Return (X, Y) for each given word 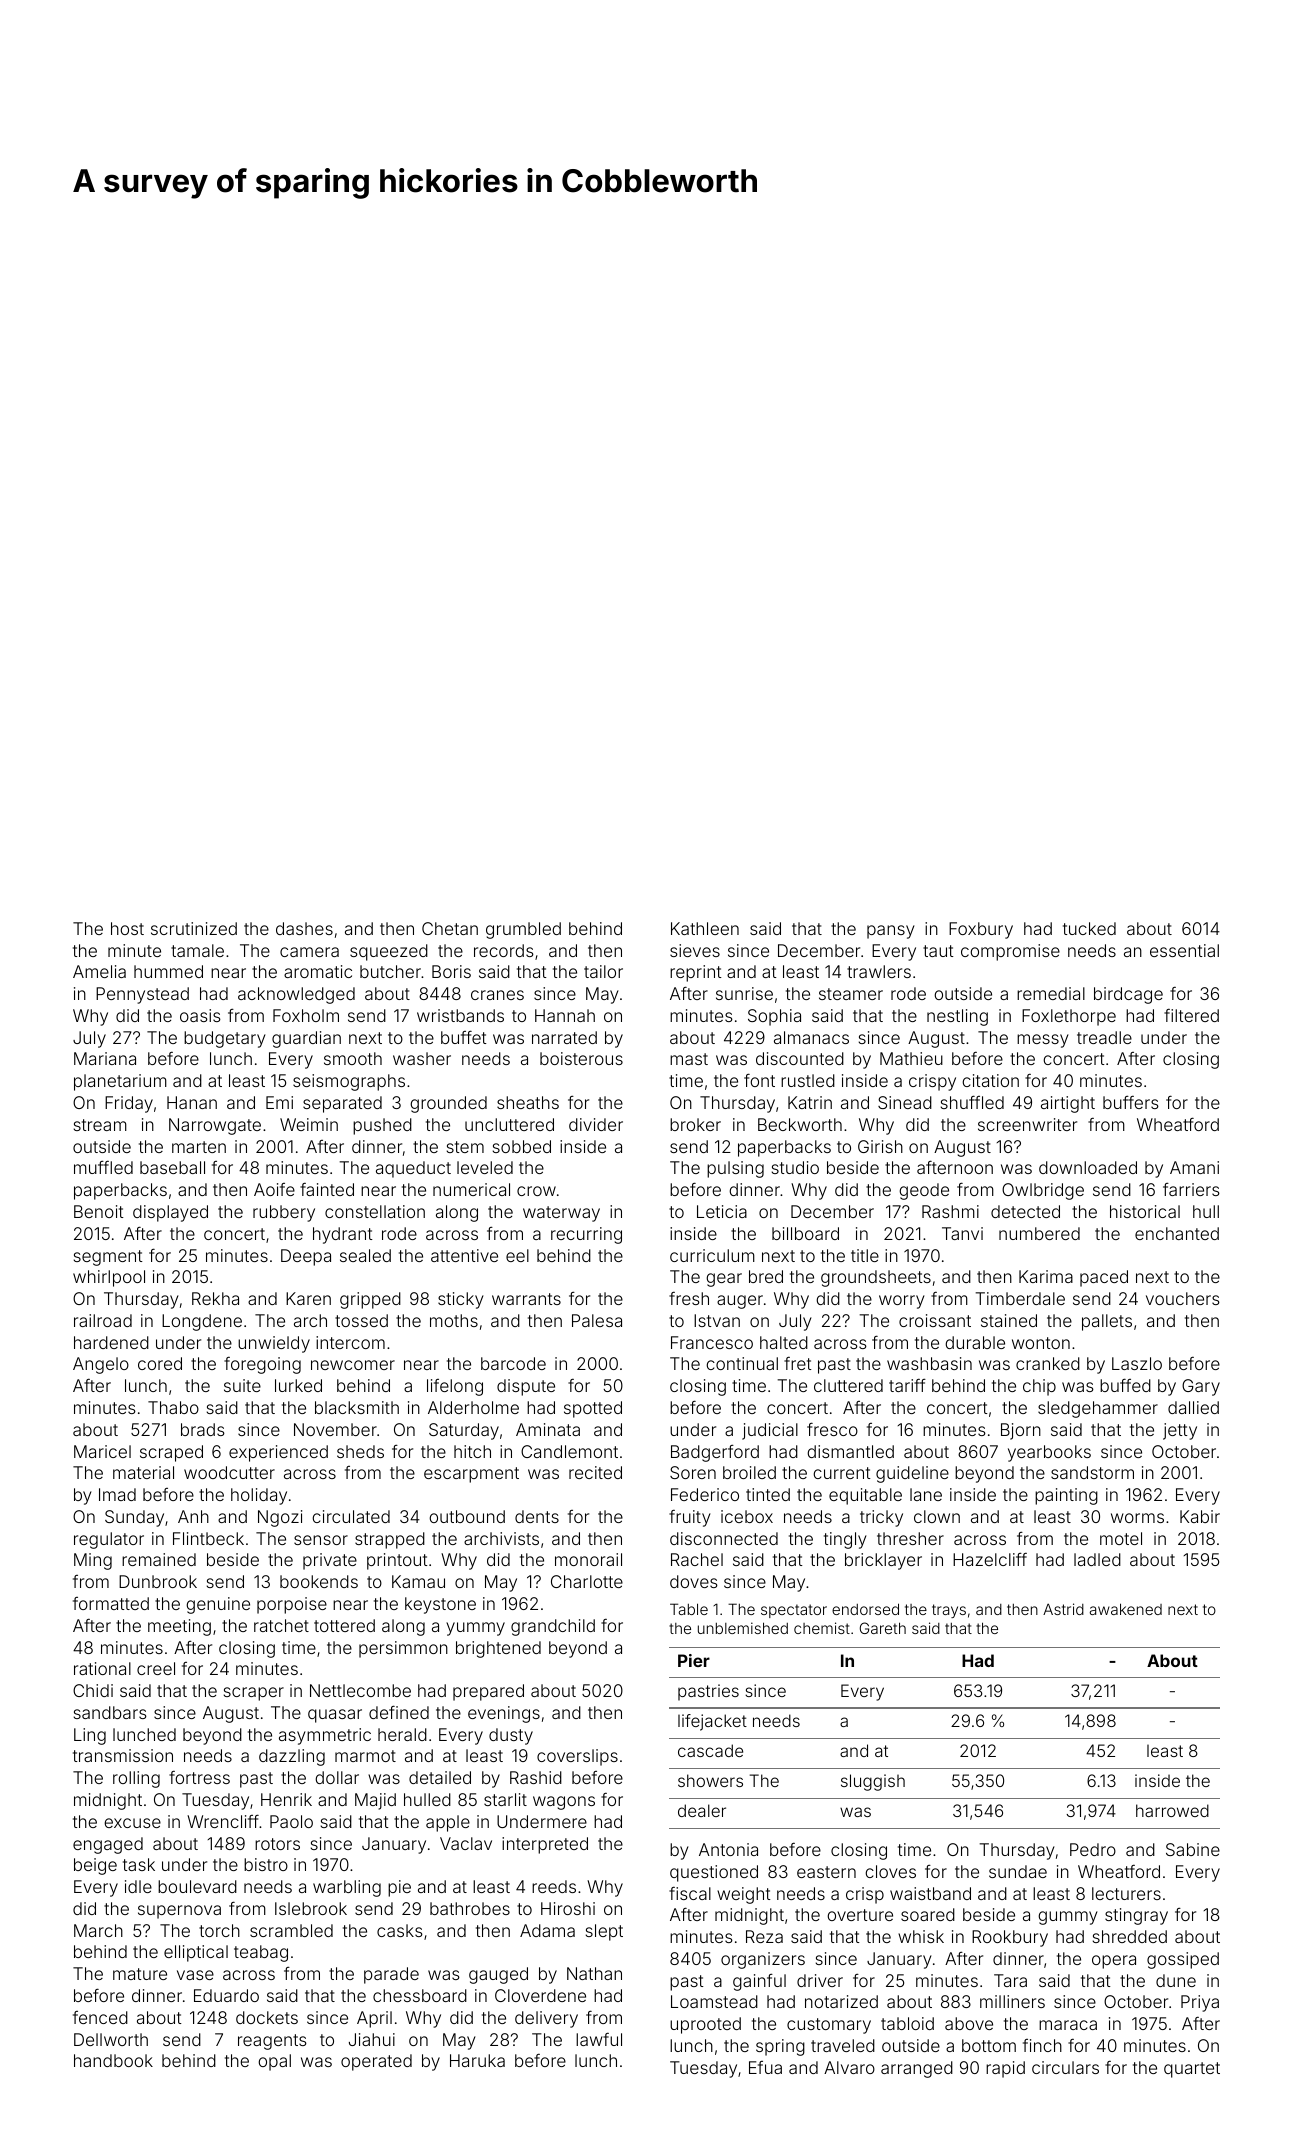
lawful (599, 2039)
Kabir (1200, 1516)
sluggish (873, 1782)
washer (422, 1058)
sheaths (528, 1102)
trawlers (879, 971)
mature (140, 1974)
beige (95, 1866)
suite (242, 1385)
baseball (172, 1167)
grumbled (523, 930)
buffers (1131, 1102)
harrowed (1172, 1810)
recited (595, 1472)
